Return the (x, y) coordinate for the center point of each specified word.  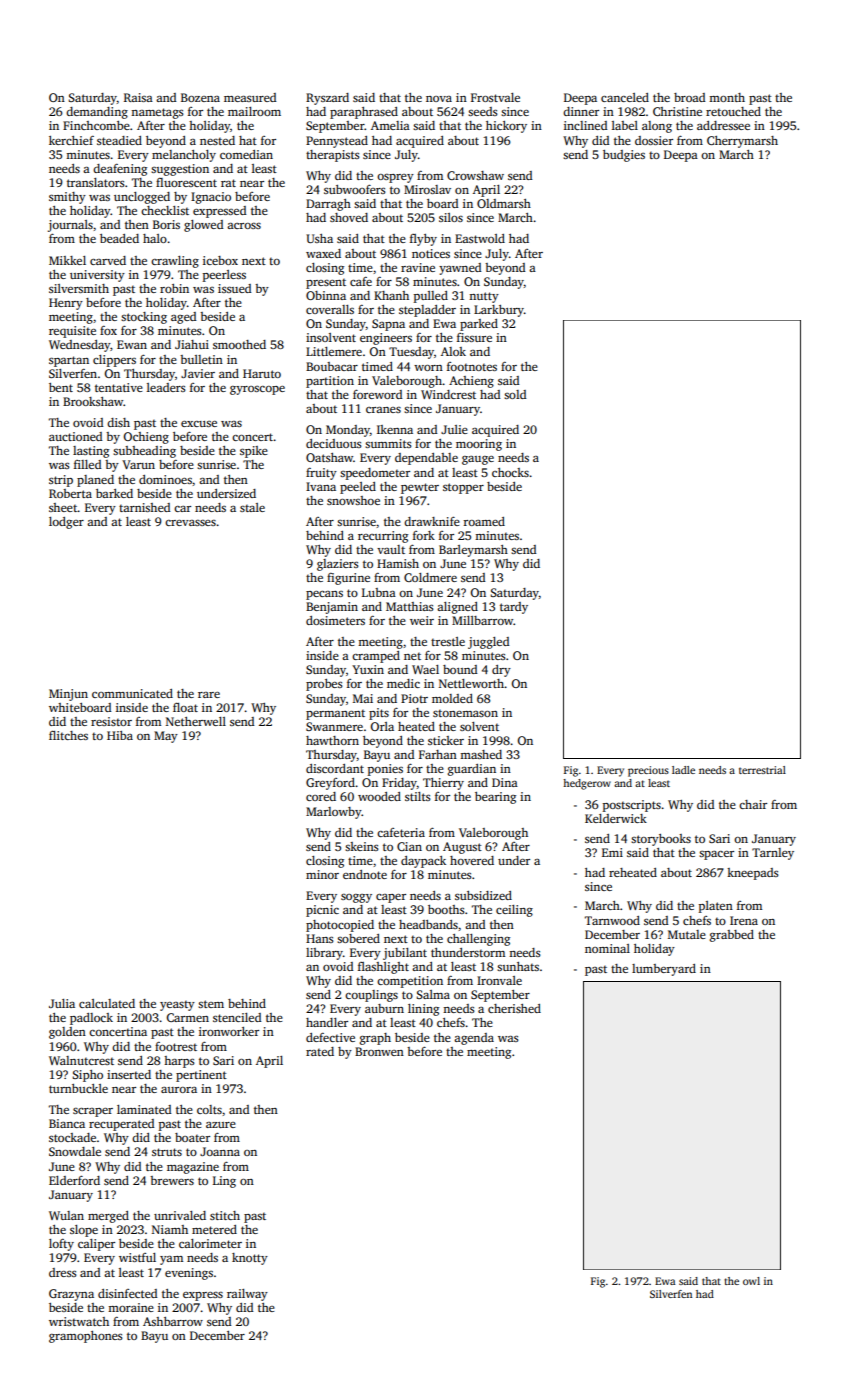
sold (515, 394)
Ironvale (499, 980)
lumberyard (664, 970)
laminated (144, 1109)
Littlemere (334, 351)
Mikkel (67, 260)
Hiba (120, 735)
